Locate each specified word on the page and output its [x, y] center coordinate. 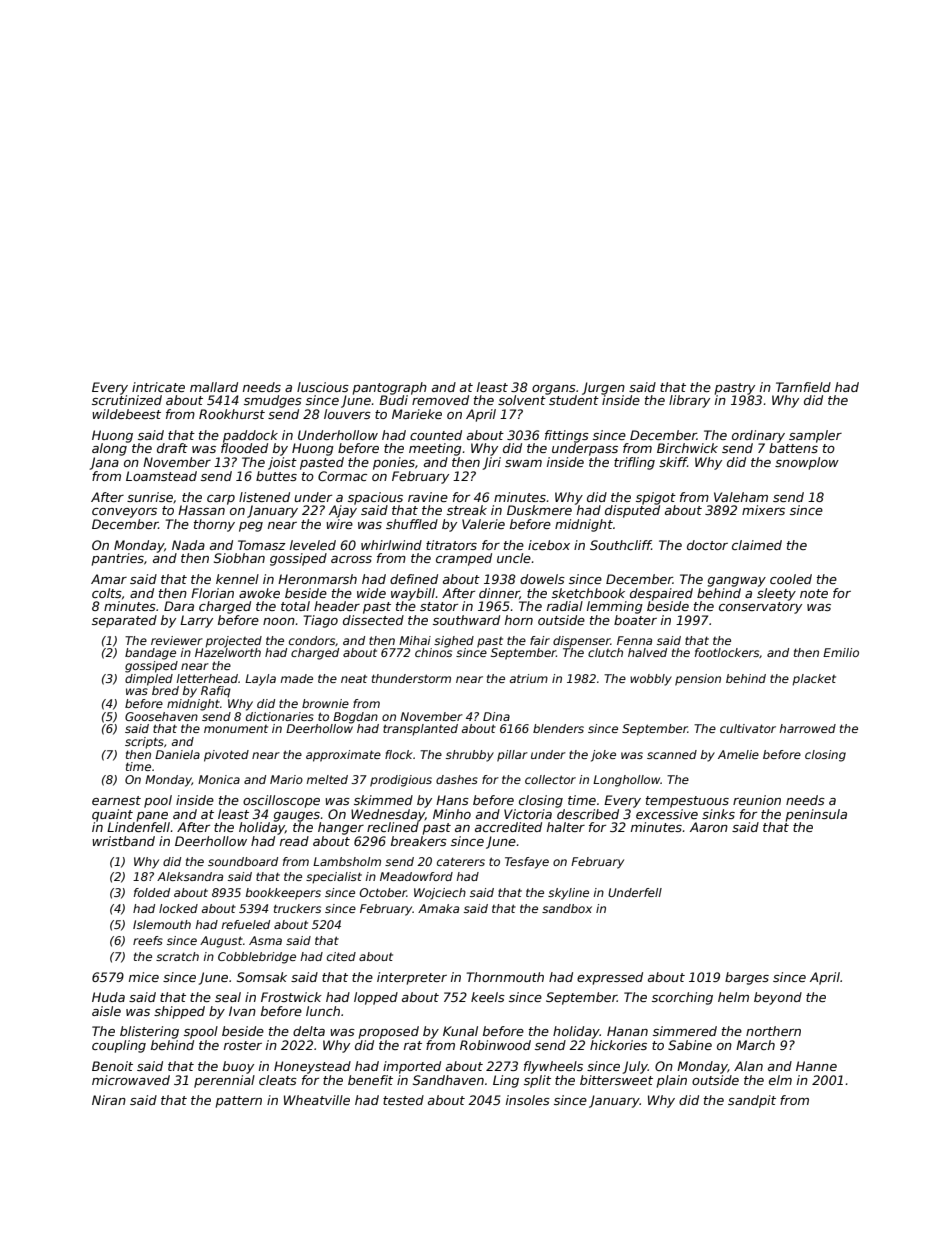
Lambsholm [347, 861]
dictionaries [280, 716]
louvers [347, 414]
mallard [214, 387]
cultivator [748, 728]
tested [403, 1100]
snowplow [807, 463]
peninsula [816, 815]
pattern [239, 1102]
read [294, 841]
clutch [605, 652]
